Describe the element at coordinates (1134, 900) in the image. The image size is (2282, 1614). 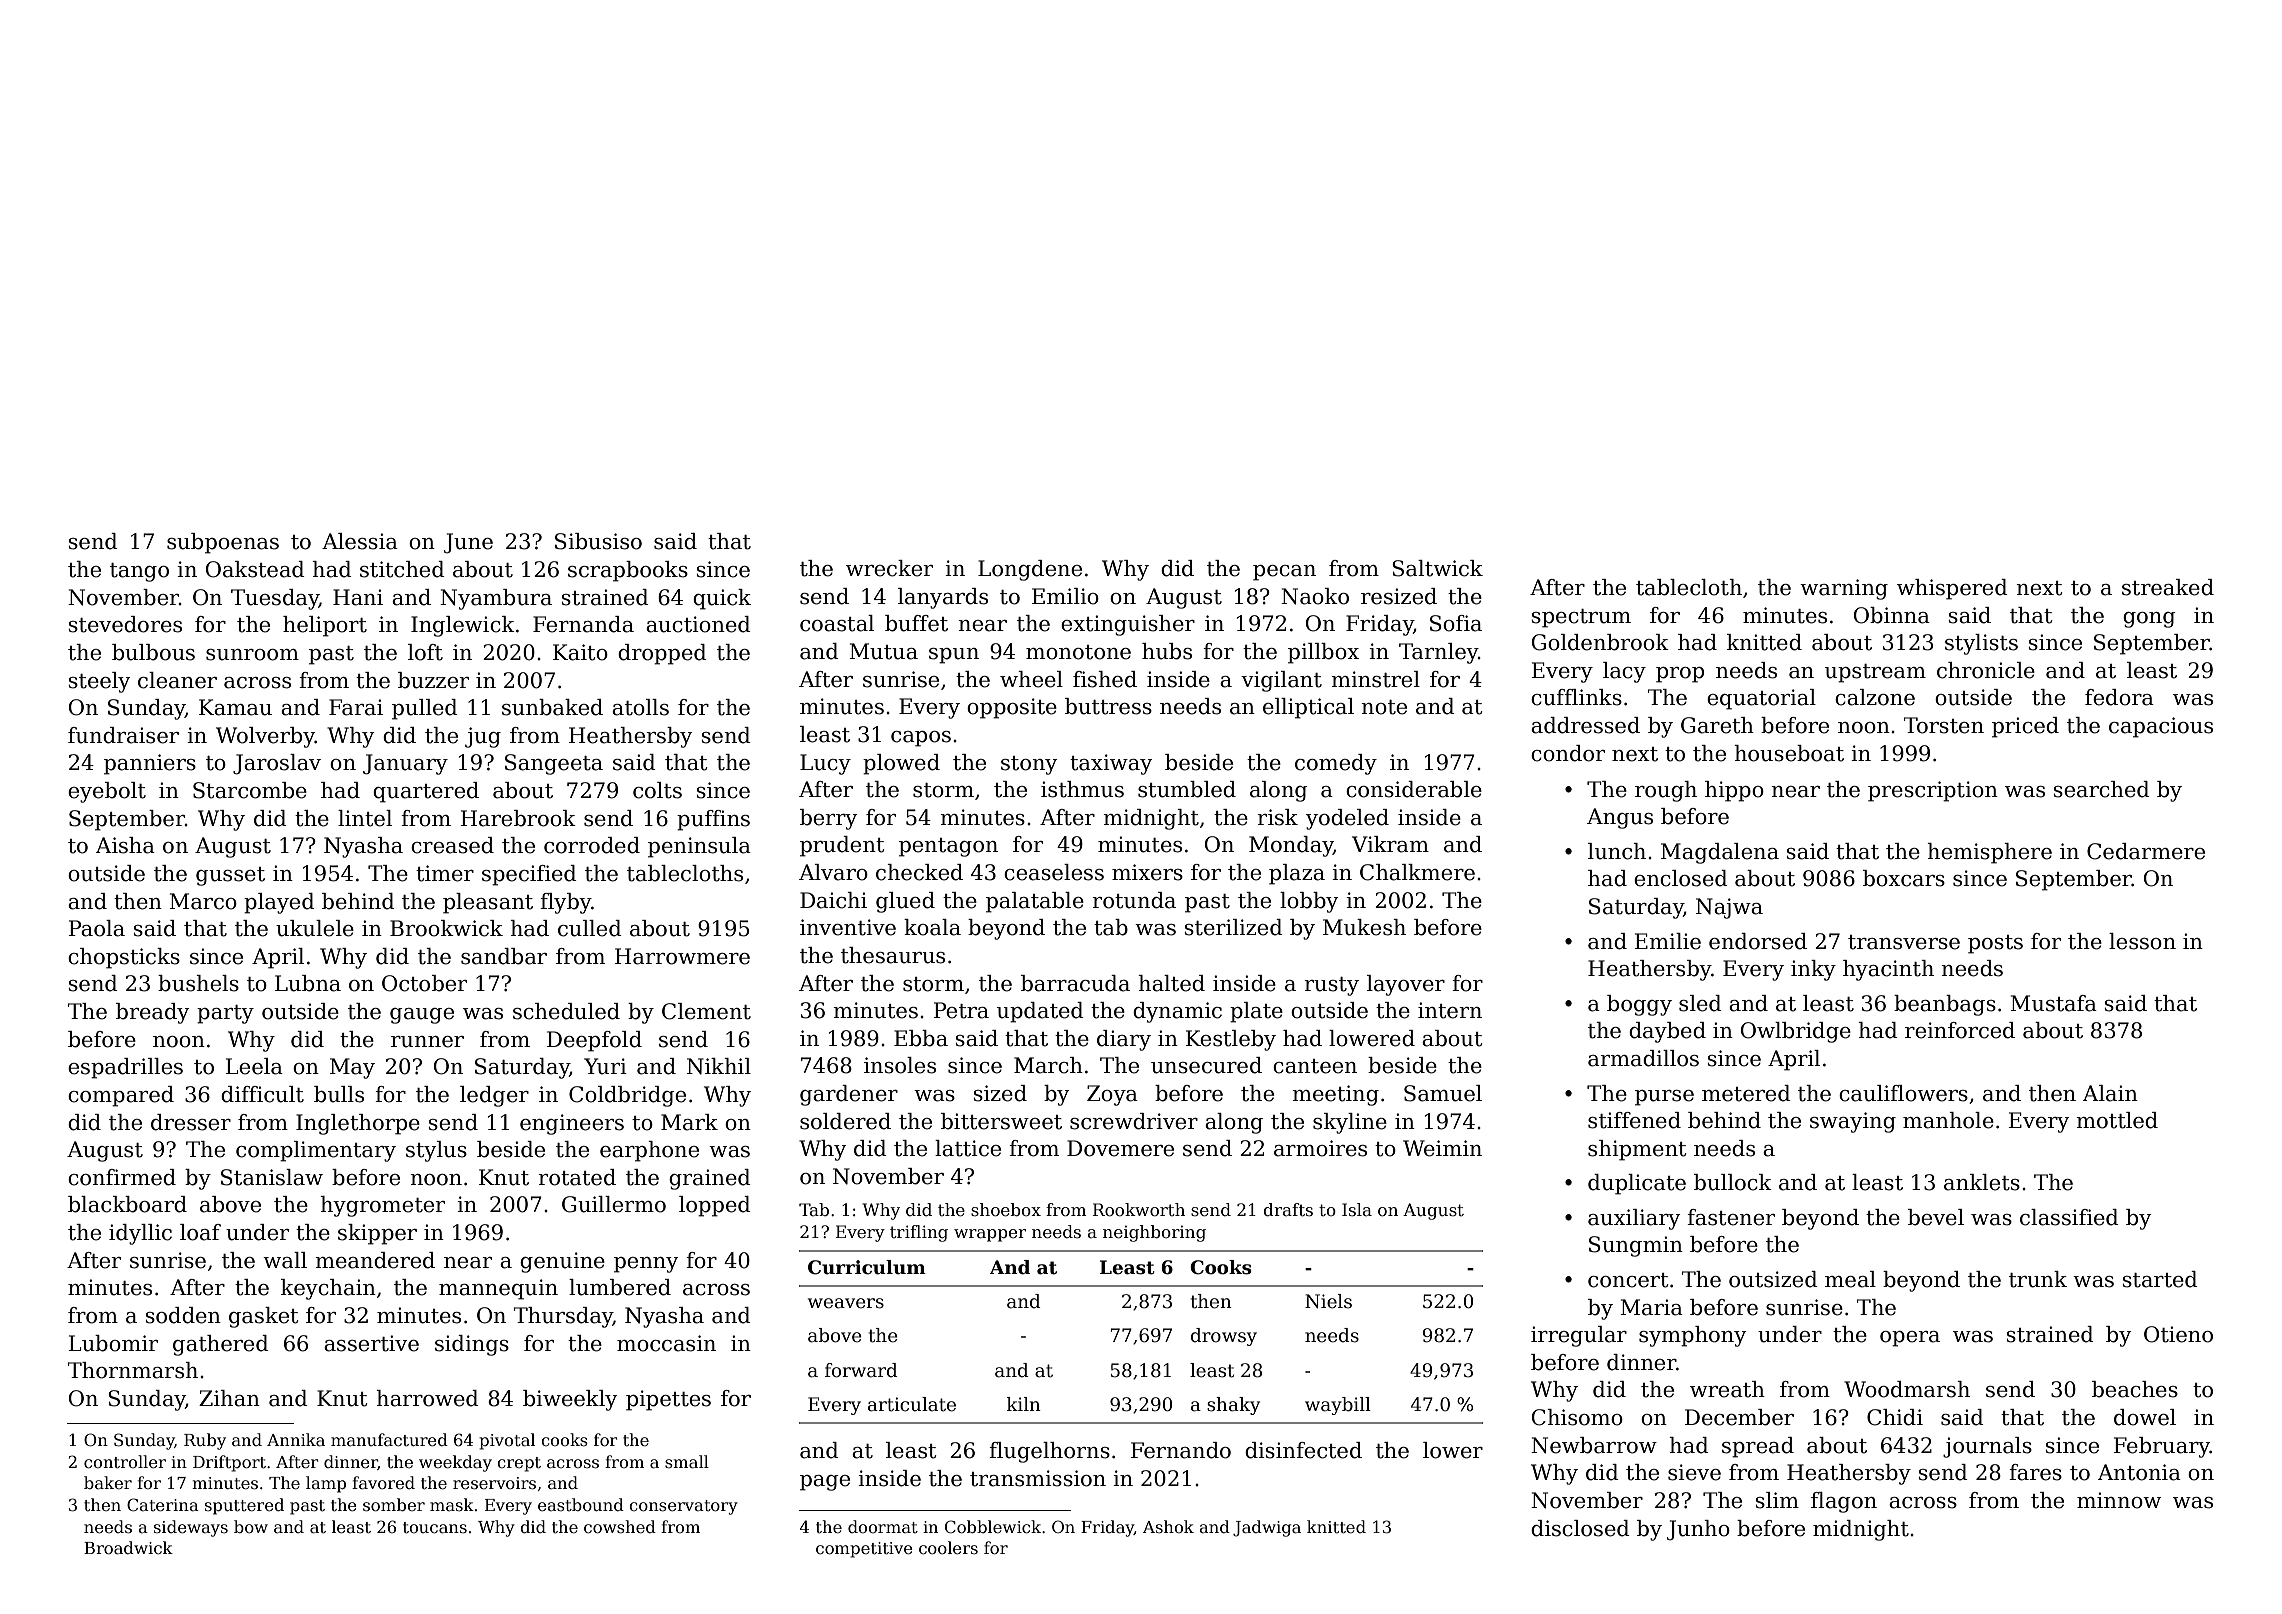
I see `rotunda` at that location.
